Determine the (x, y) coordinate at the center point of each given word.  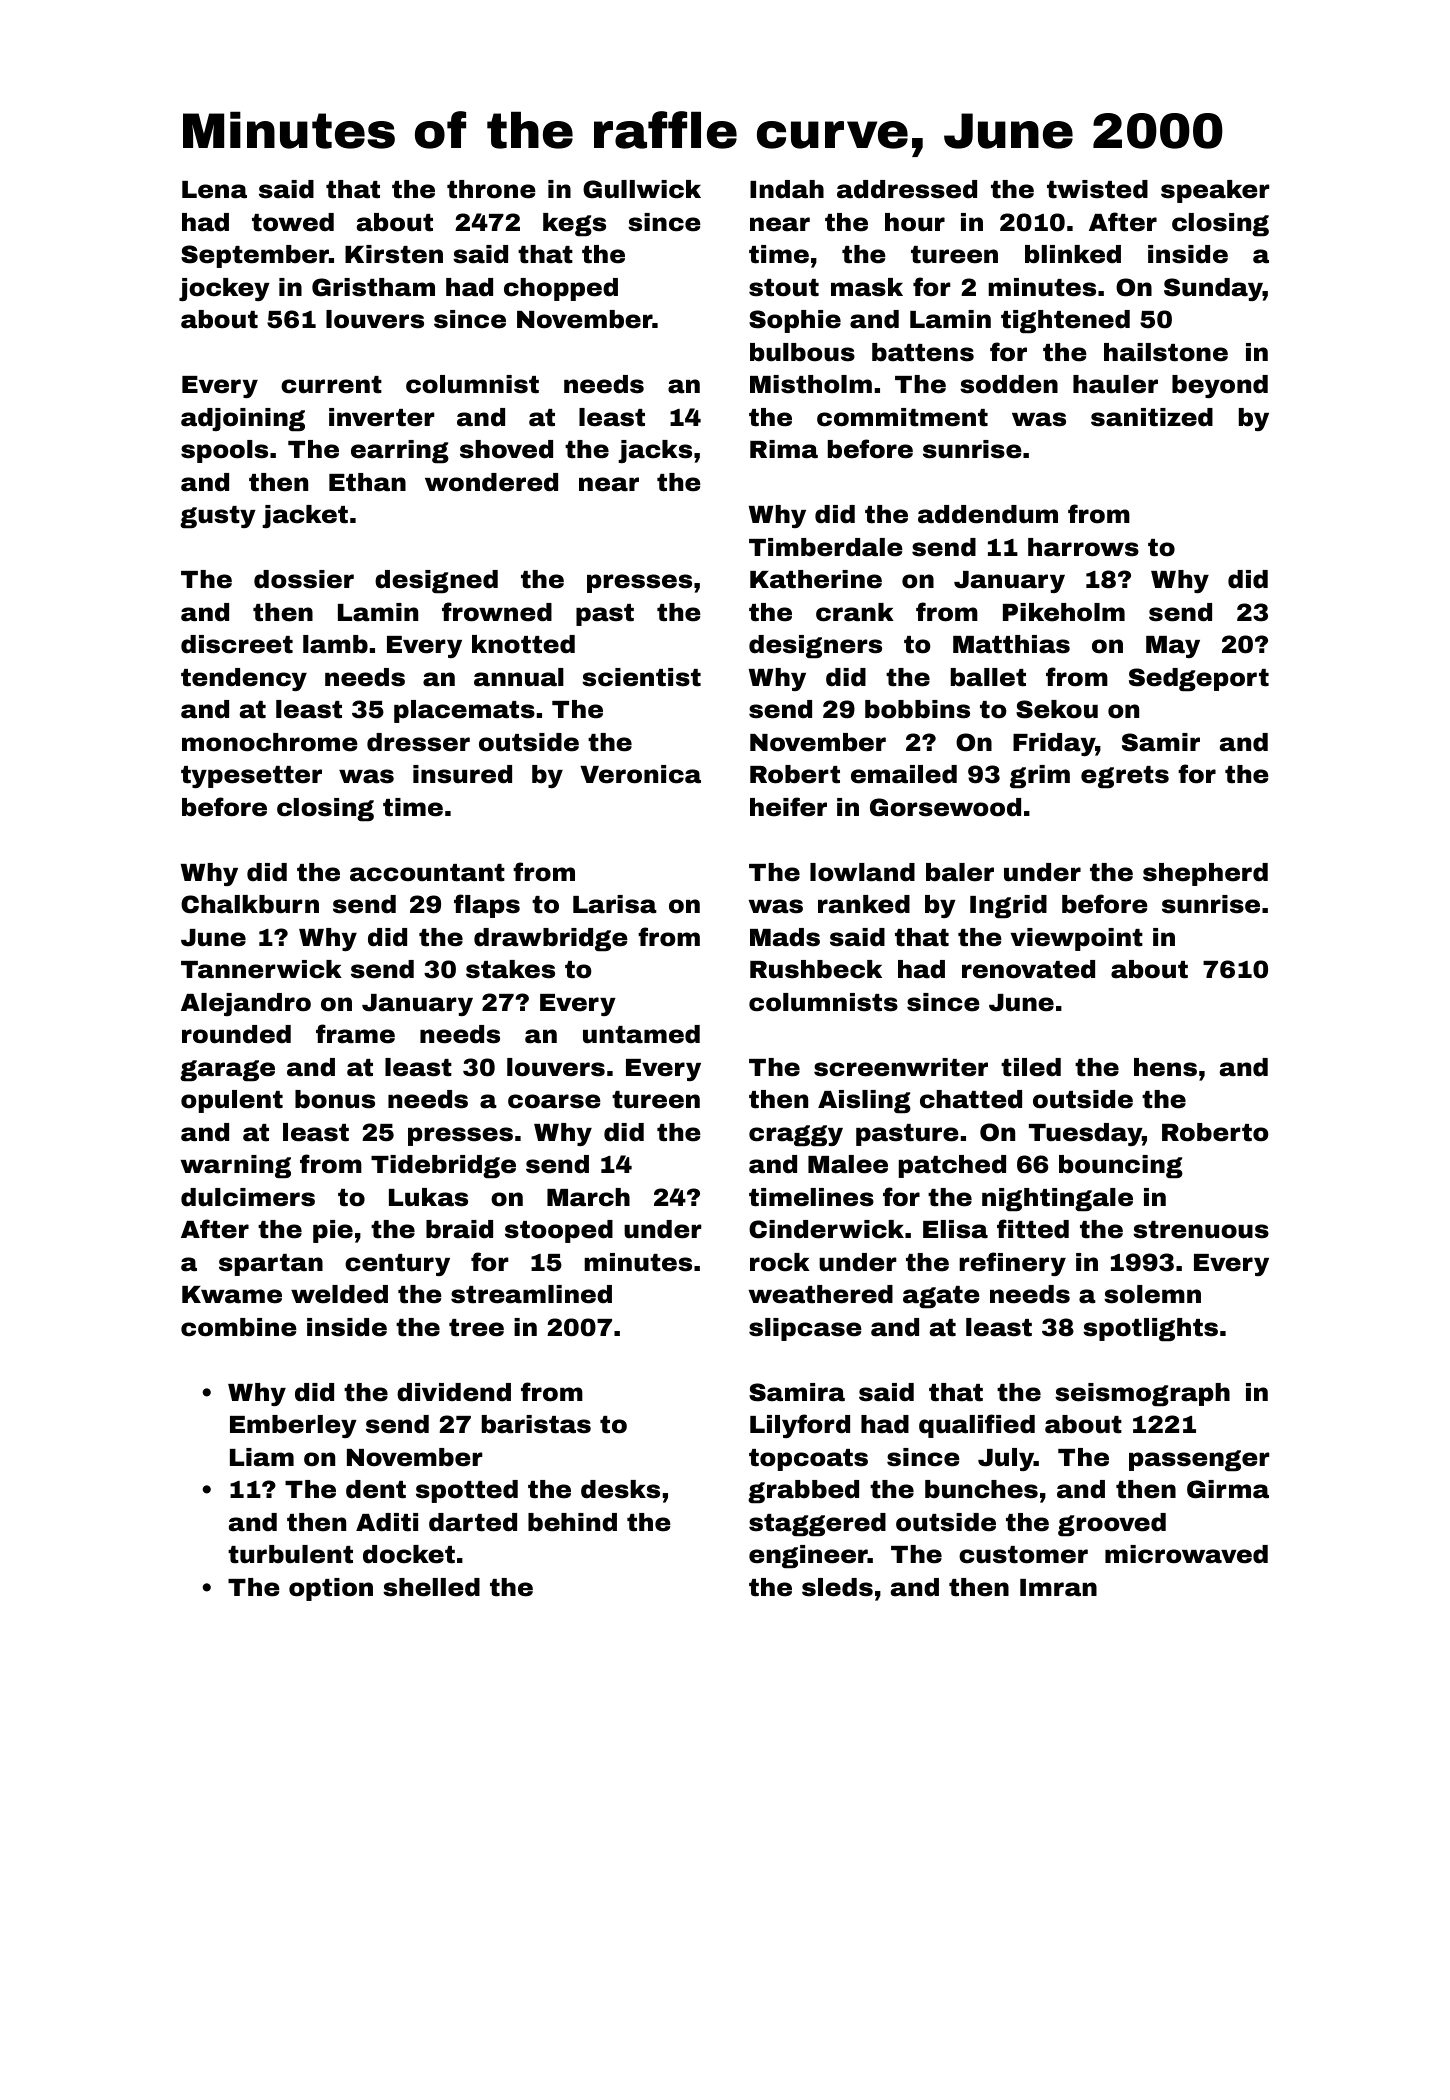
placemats (464, 711)
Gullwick (642, 189)
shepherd (1205, 874)
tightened (1065, 322)
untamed (641, 1034)
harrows (1083, 547)
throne (491, 189)
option (331, 1589)
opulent (232, 1101)
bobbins (917, 709)
